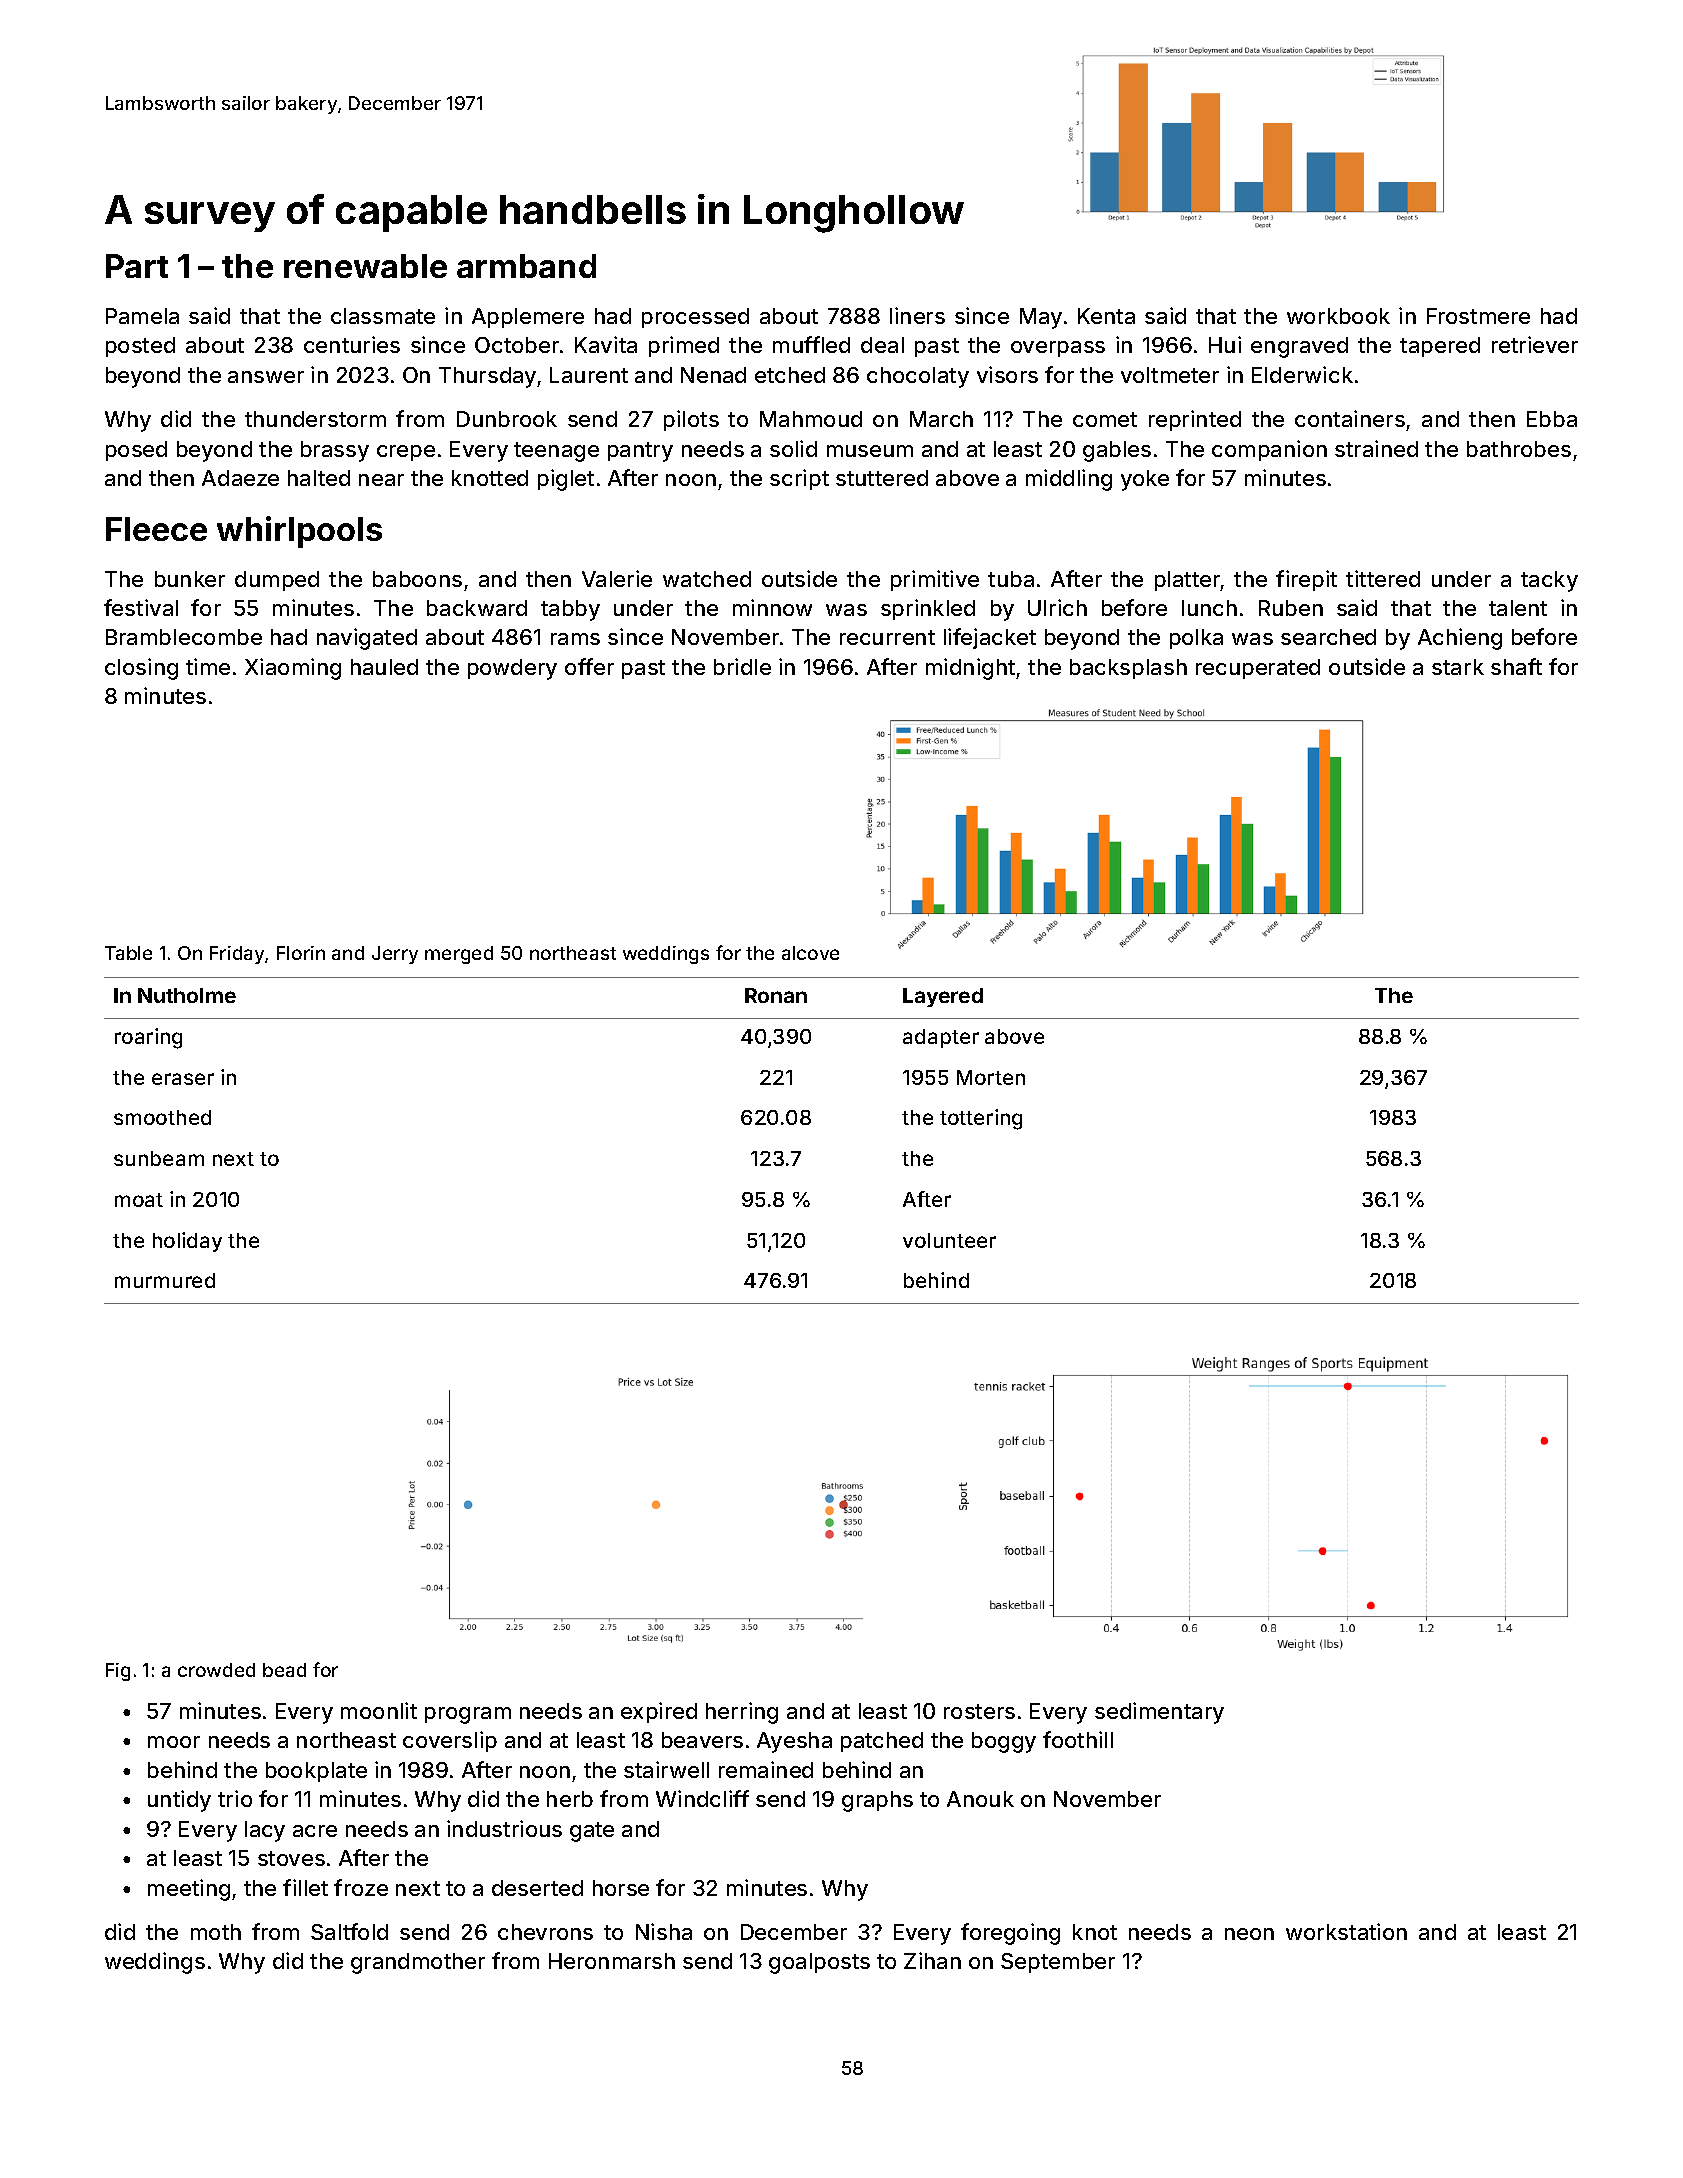  What do you see at coordinates (981, 1119) in the document?
I see `tottering` at bounding box center [981, 1119].
